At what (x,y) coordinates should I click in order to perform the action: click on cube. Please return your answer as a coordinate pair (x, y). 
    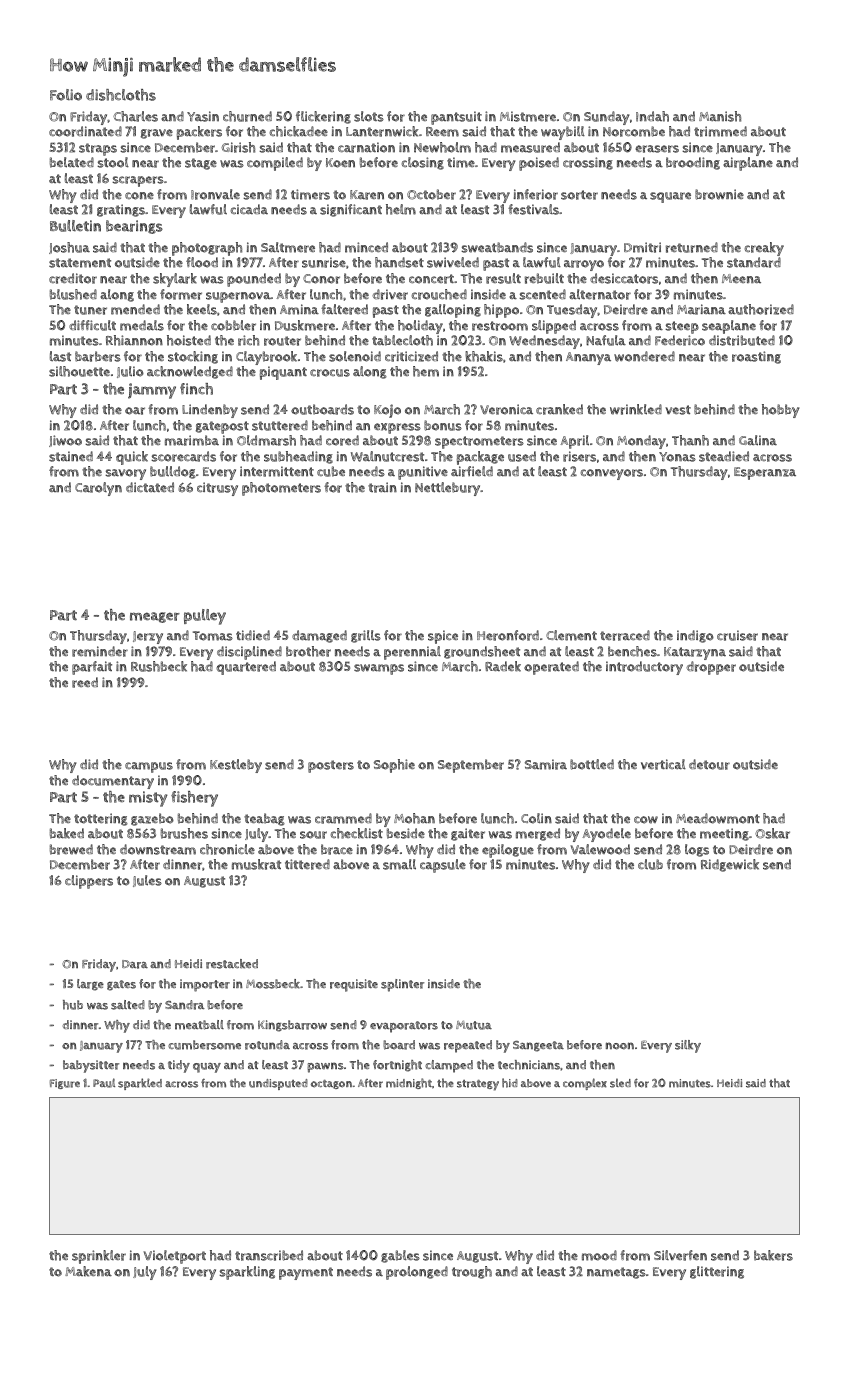
    Looking at the image, I should click on (331, 471).
